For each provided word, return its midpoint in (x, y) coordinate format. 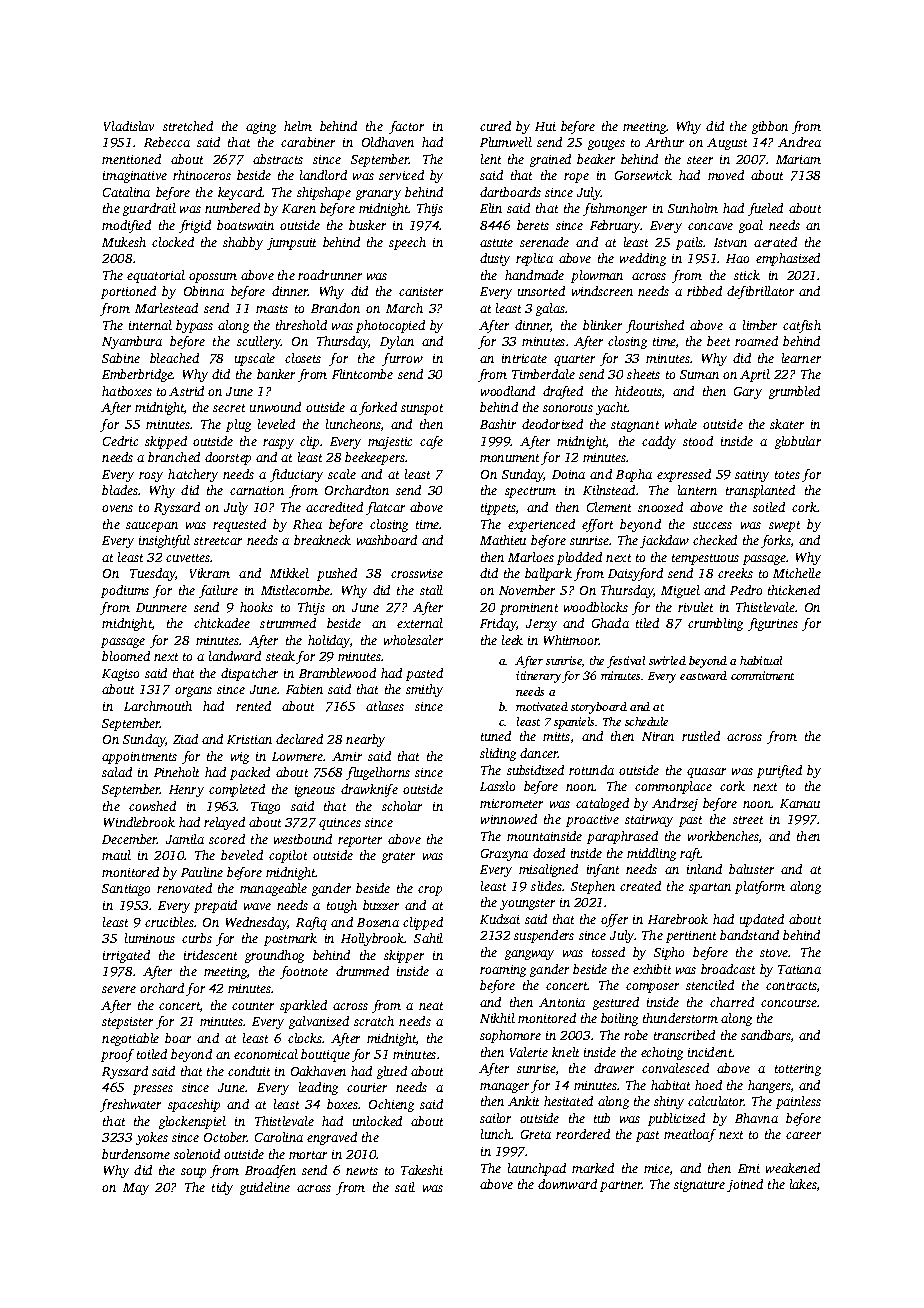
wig (240, 758)
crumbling (715, 624)
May (136, 1189)
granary (378, 195)
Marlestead (166, 308)
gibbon (770, 127)
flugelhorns (378, 773)
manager (504, 1088)
